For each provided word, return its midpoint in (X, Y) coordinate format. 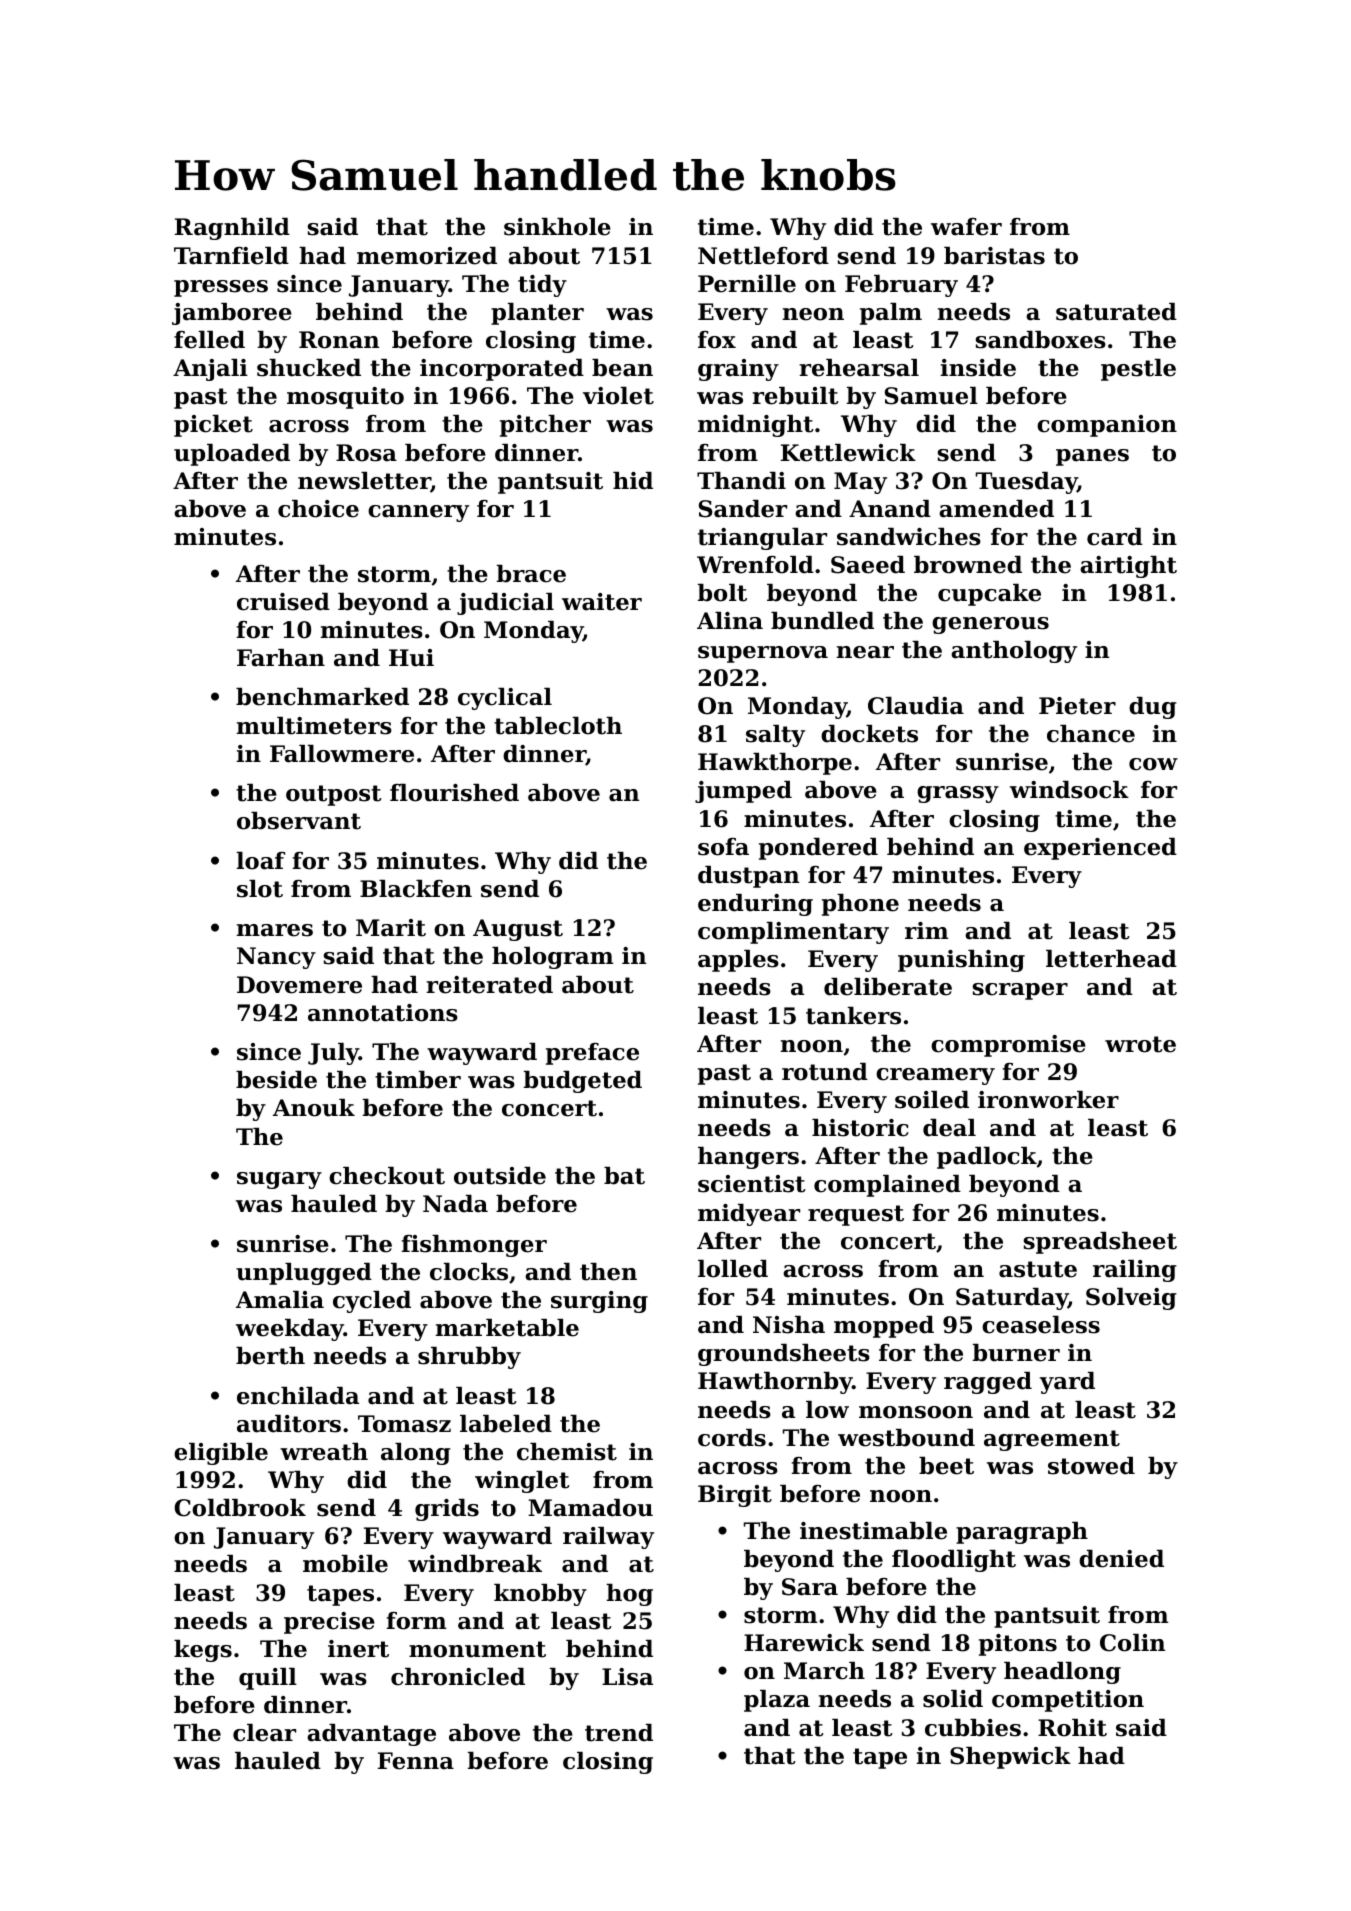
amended (996, 509)
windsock (1069, 790)
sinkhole (557, 227)
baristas (994, 256)
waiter (602, 602)
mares (275, 930)
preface (592, 1054)
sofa (723, 847)
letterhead (1111, 959)
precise (329, 1623)
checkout (387, 1176)
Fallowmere (342, 754)
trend (619, 1733)
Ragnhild (232, 229)
